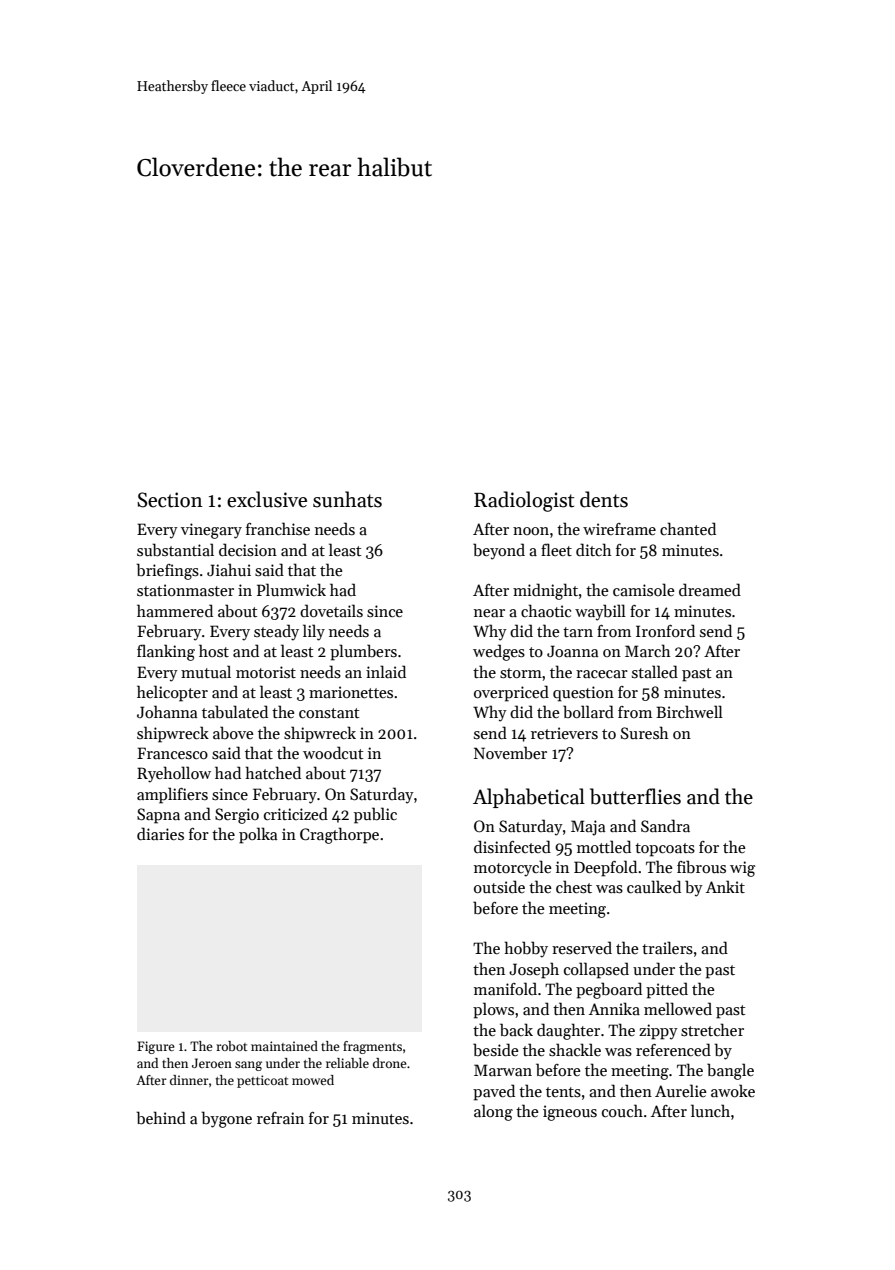  What do you see at coordinates (665, 825) in the page?
I see `Sandra` at bounding box center [665, 825].
